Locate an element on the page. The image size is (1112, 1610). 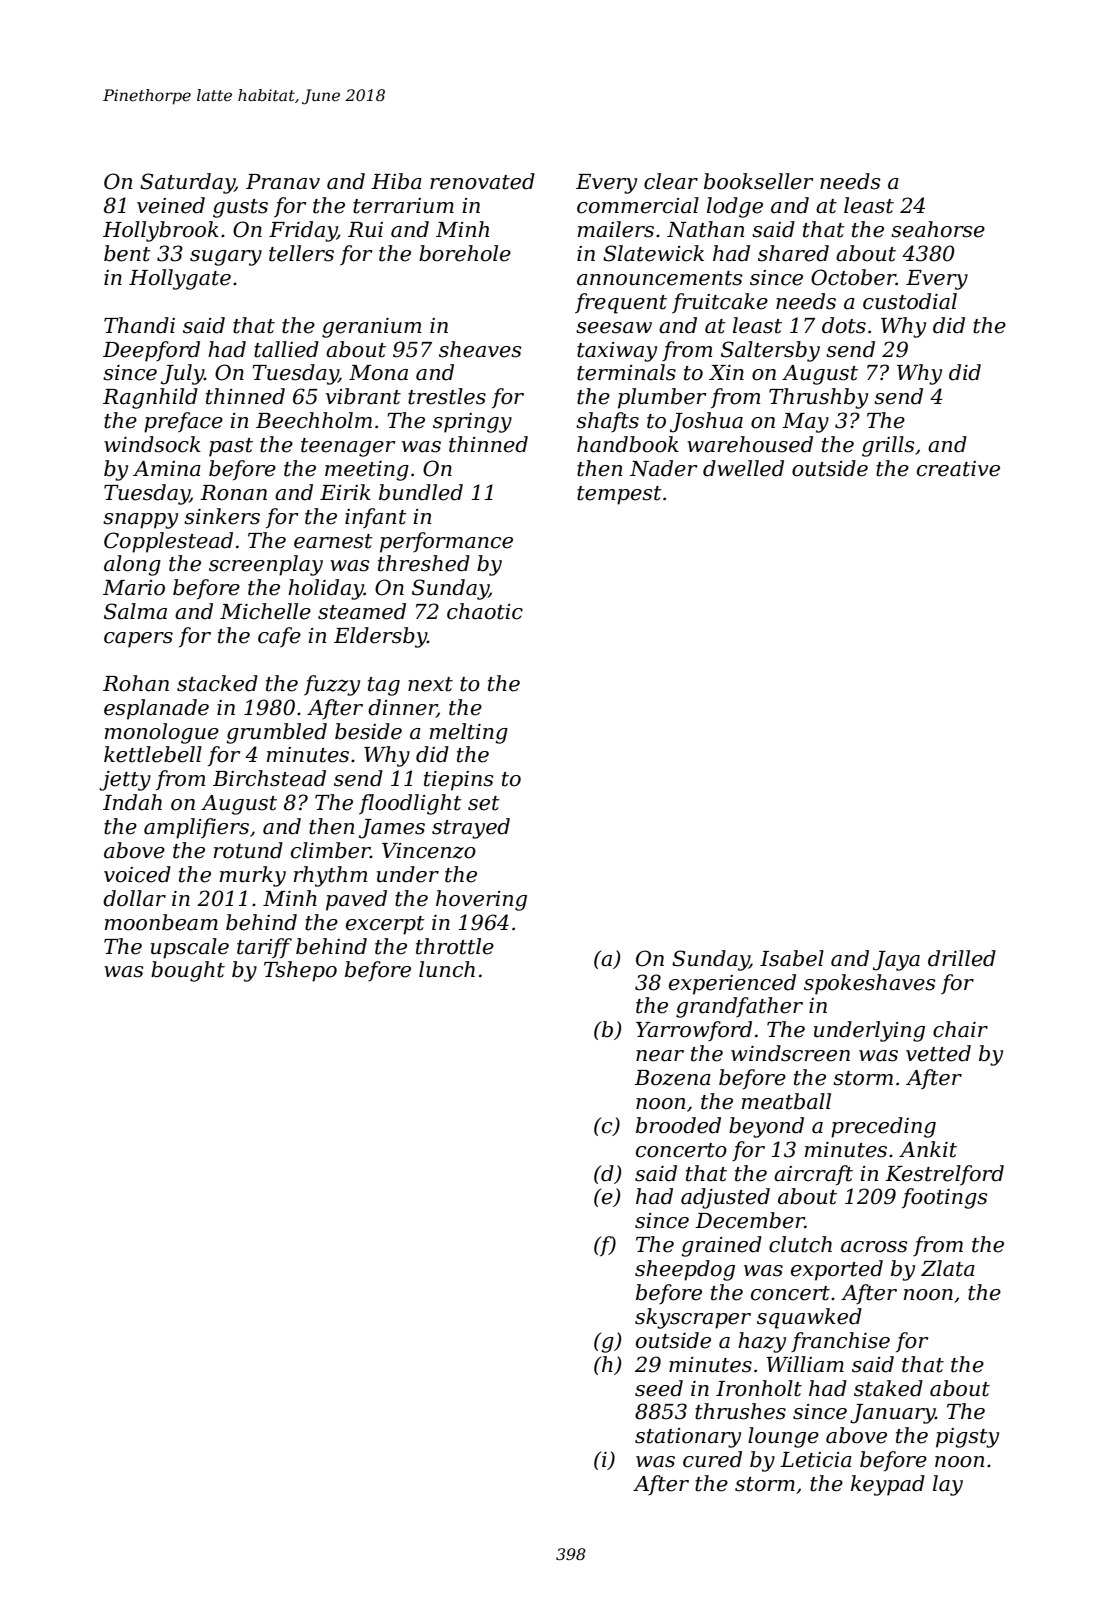
bookseller is located at coordinates (759, 181).
